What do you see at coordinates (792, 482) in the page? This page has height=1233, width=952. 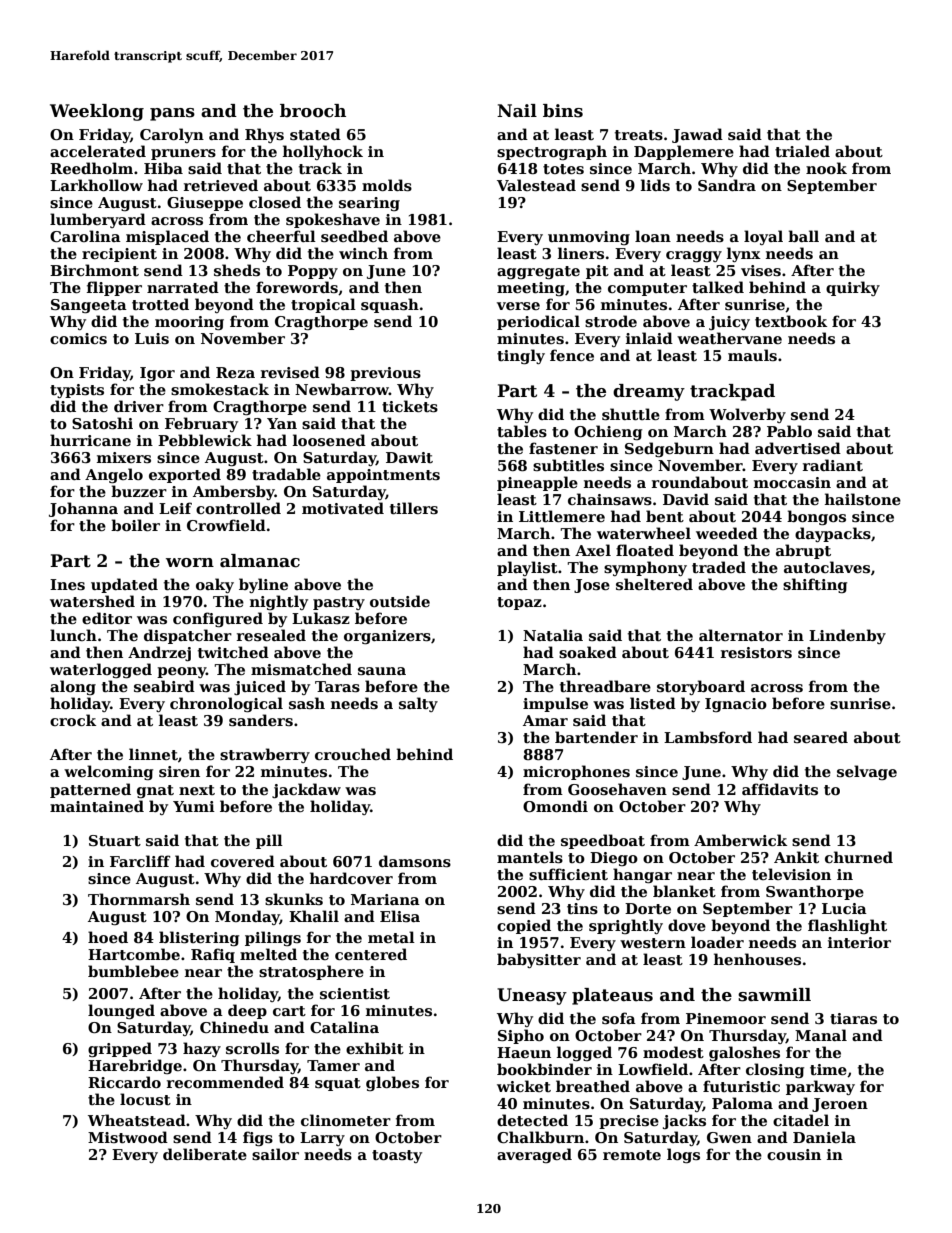 I see `moccasin` at bounding box center [792, 482].
